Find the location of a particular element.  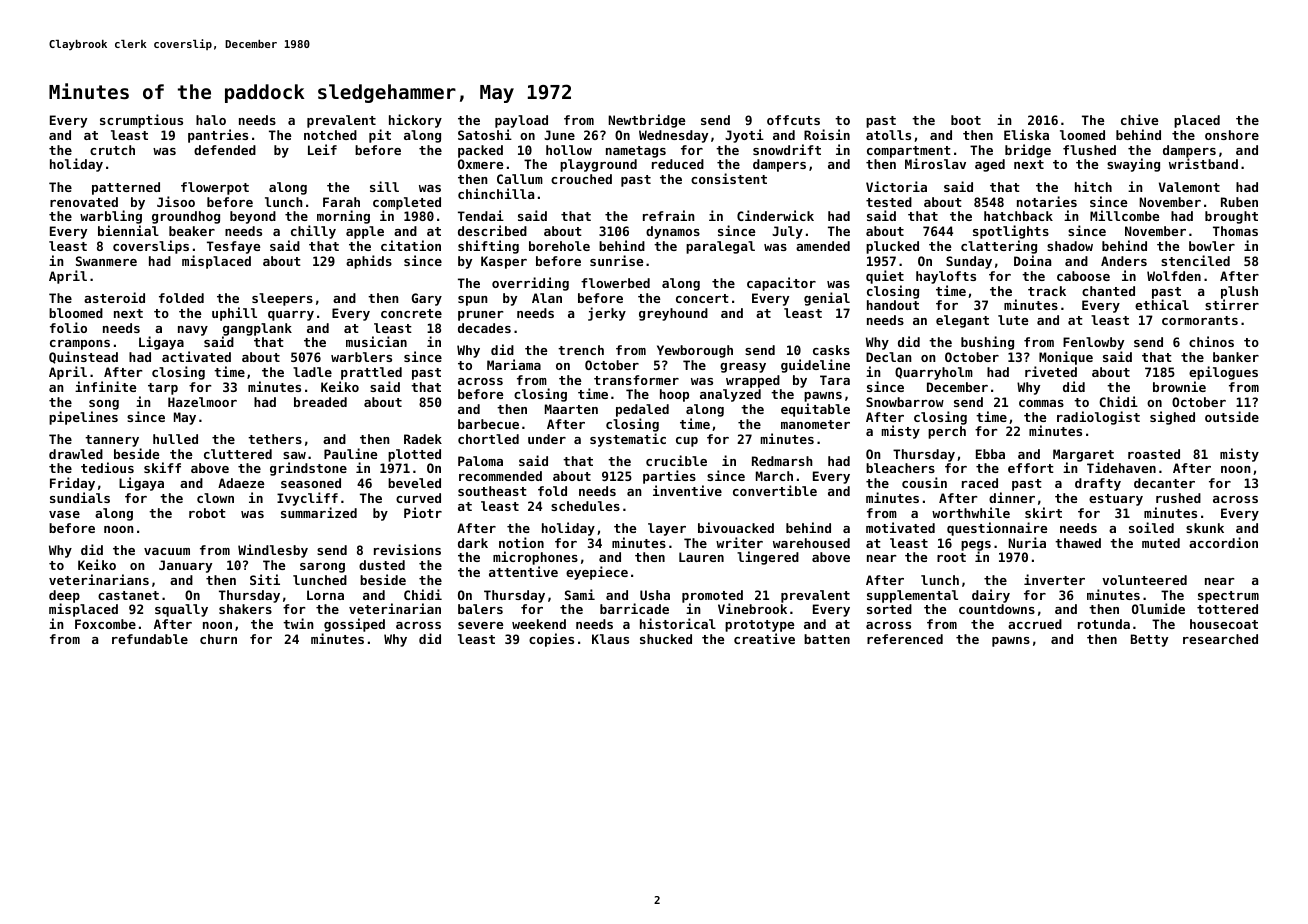

attentive is located at coordinates (523, 571).
